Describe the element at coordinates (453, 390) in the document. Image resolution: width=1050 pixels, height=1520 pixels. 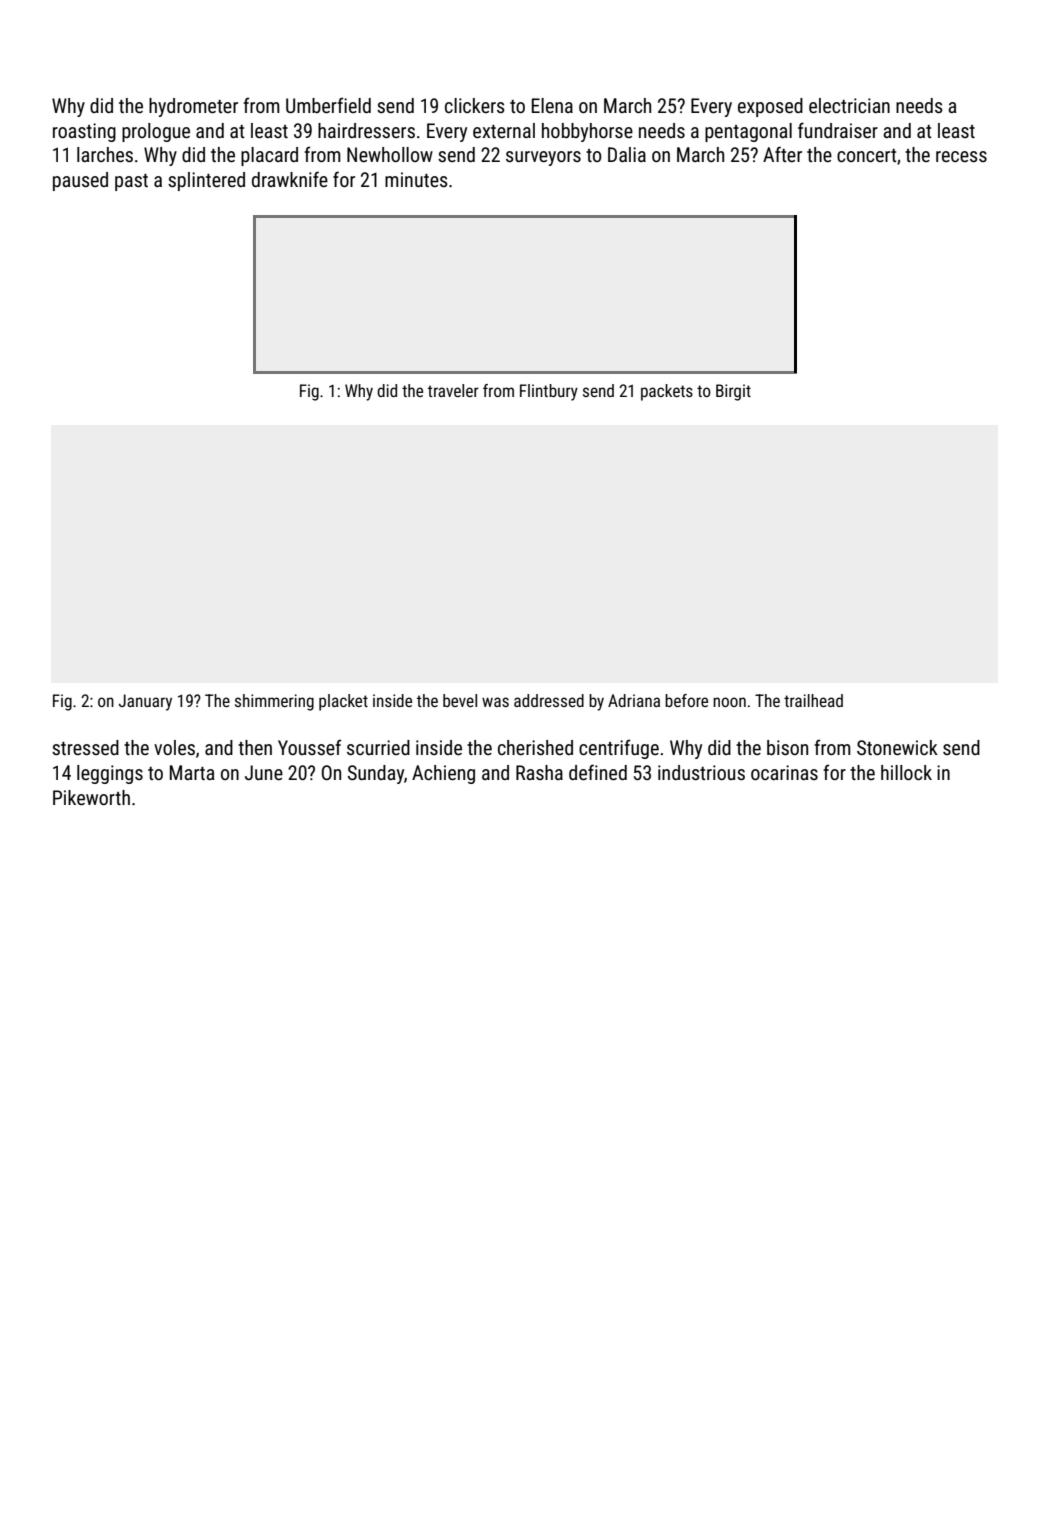
I see `traveler` at that location.
